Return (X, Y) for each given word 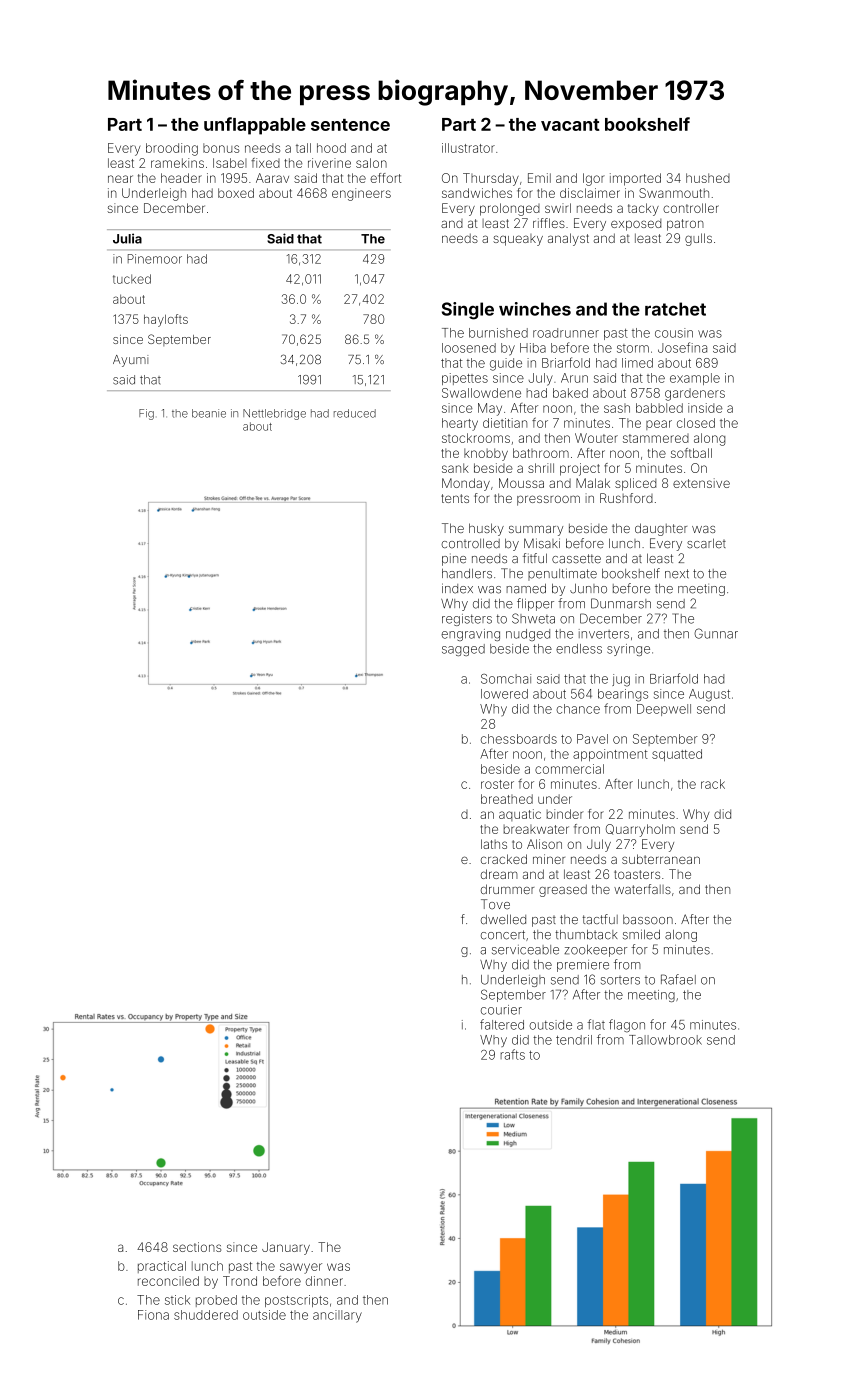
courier (501, 1010)
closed (696, 423)
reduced (355, 413)
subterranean (661, 859)
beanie (209, 413)
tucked (132, 279)
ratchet (675, 309)
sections (197, 1247)
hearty (460, 424)
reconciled (168, 1281)
